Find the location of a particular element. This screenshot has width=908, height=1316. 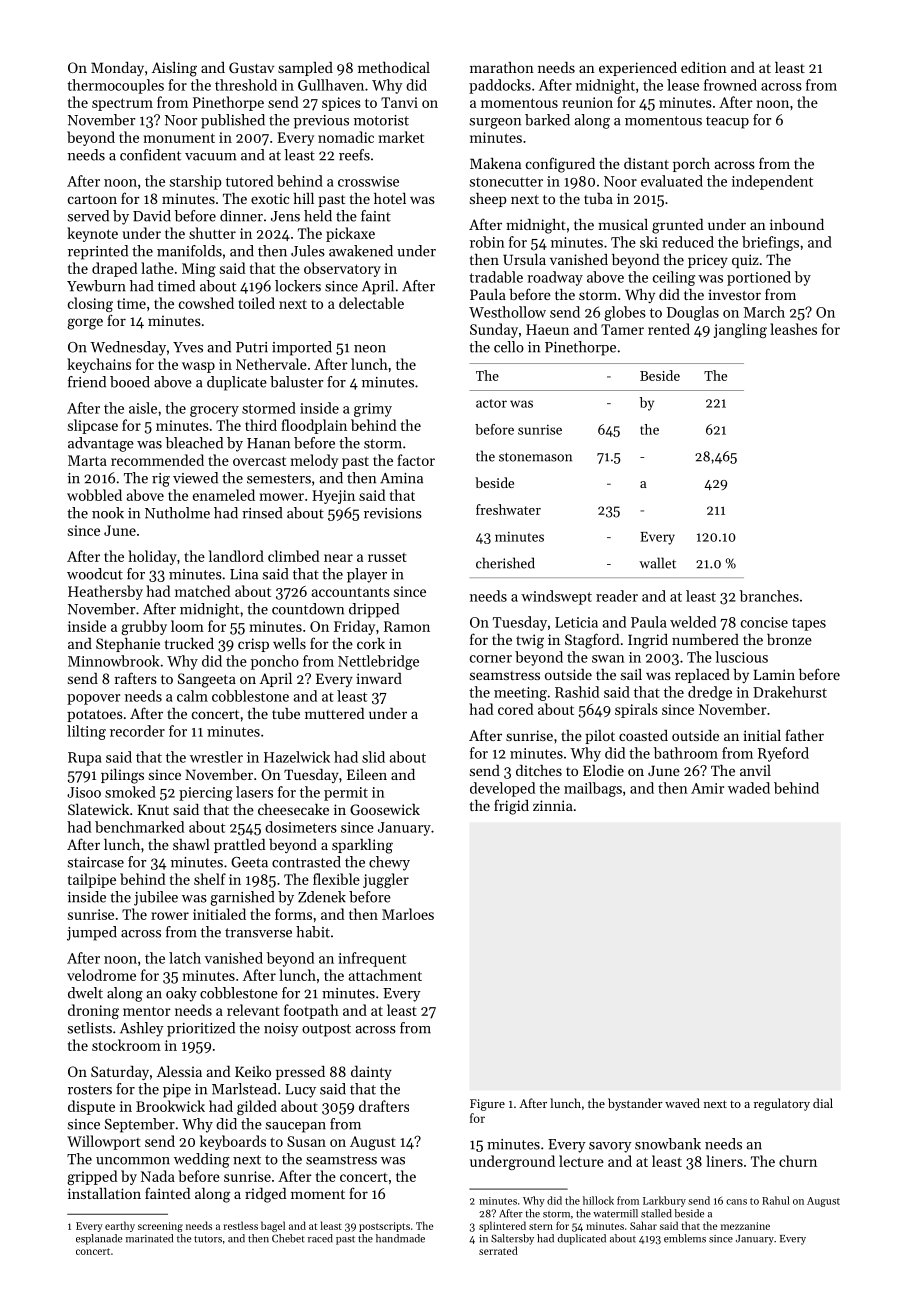

tutored is located at coordinates (249, 181).
